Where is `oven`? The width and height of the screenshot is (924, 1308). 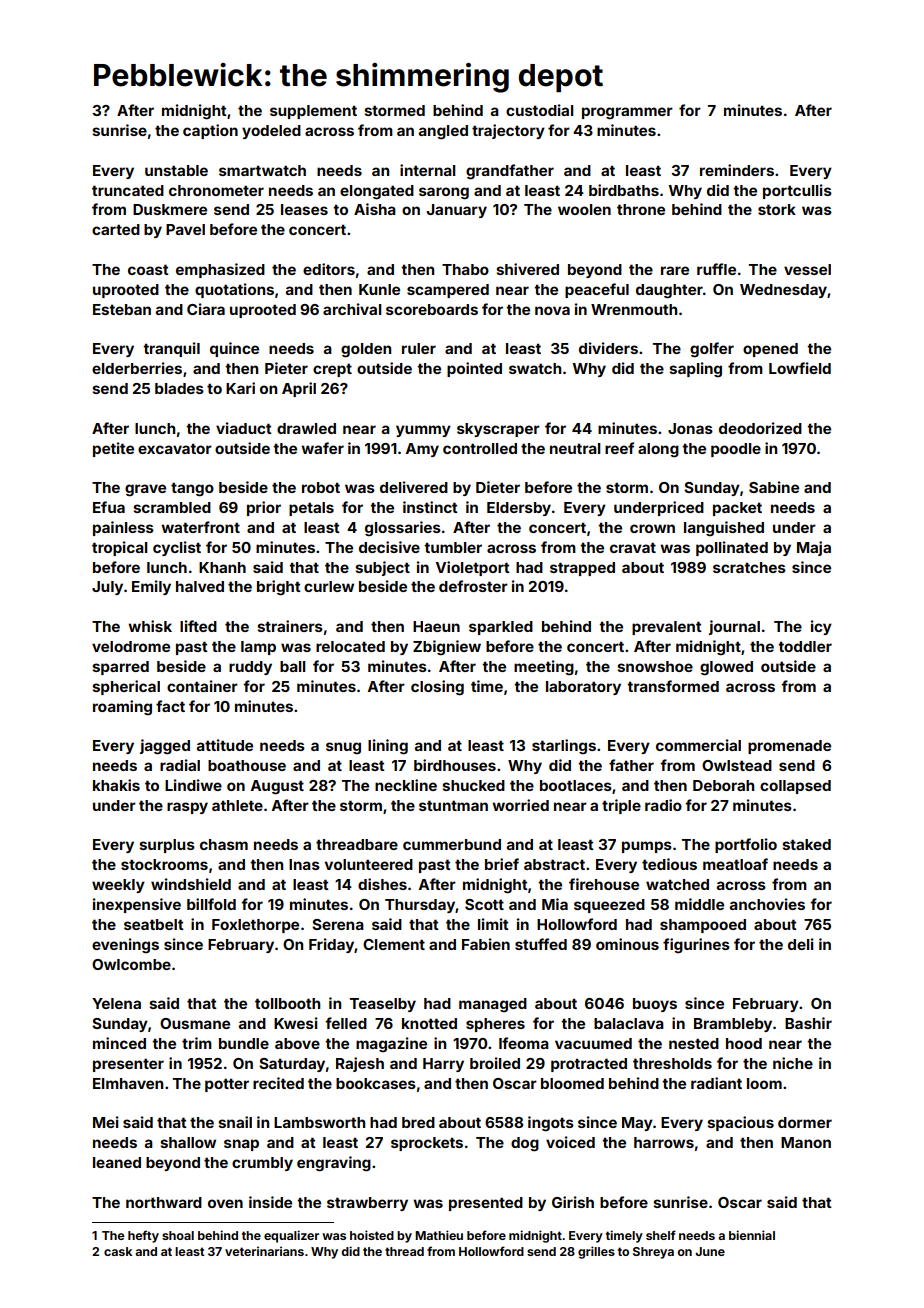 oven is located at coordinates (225, 1203).
